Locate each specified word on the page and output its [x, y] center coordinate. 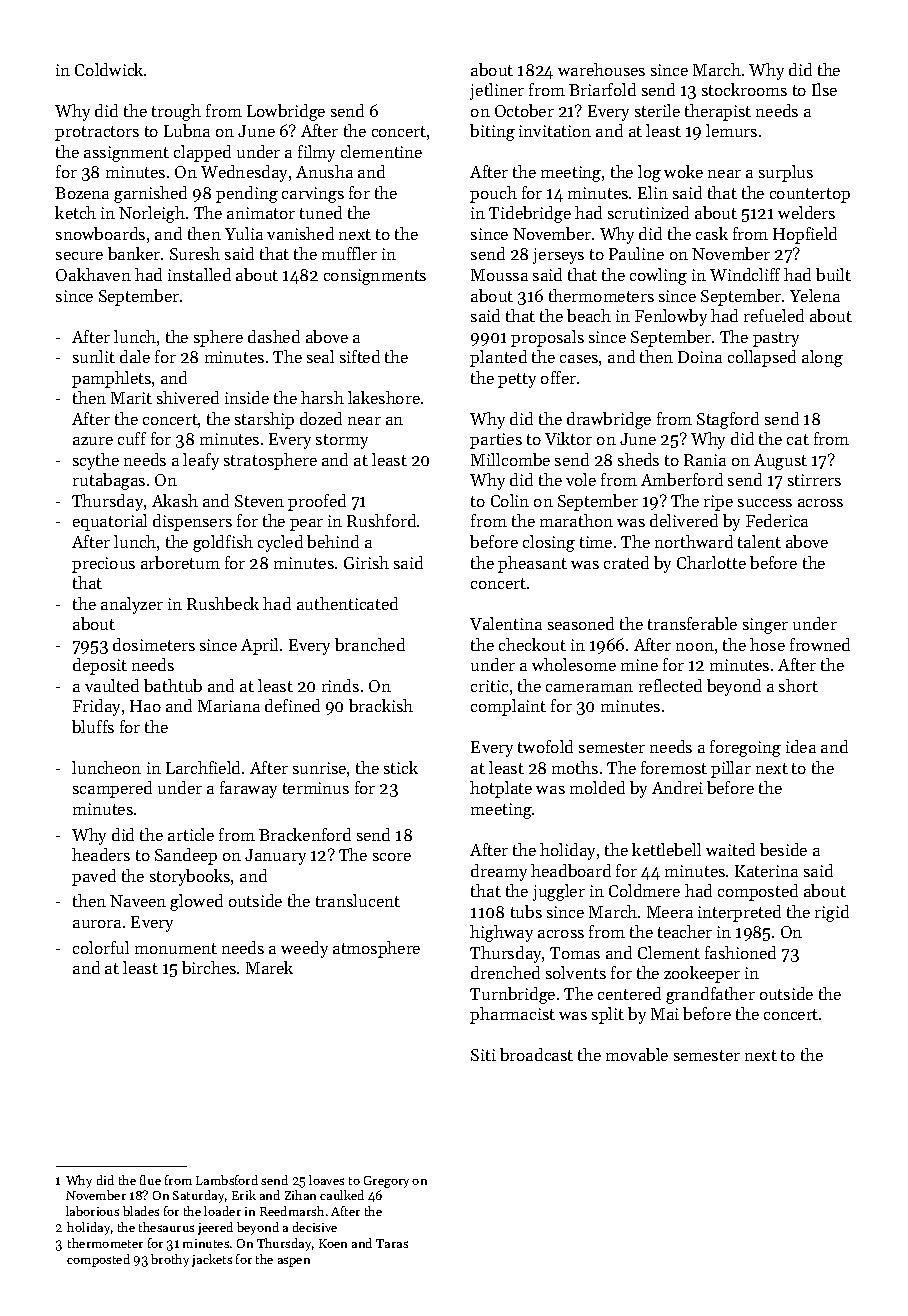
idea [801, 746]
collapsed [762, 358]
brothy [170, 1260]
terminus [316, 788]
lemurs [731, 130]
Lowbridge [286, 112]
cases [579, 359]
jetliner [497, 91]
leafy [201, 461]
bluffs [93, 726]
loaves [326, 1180]
